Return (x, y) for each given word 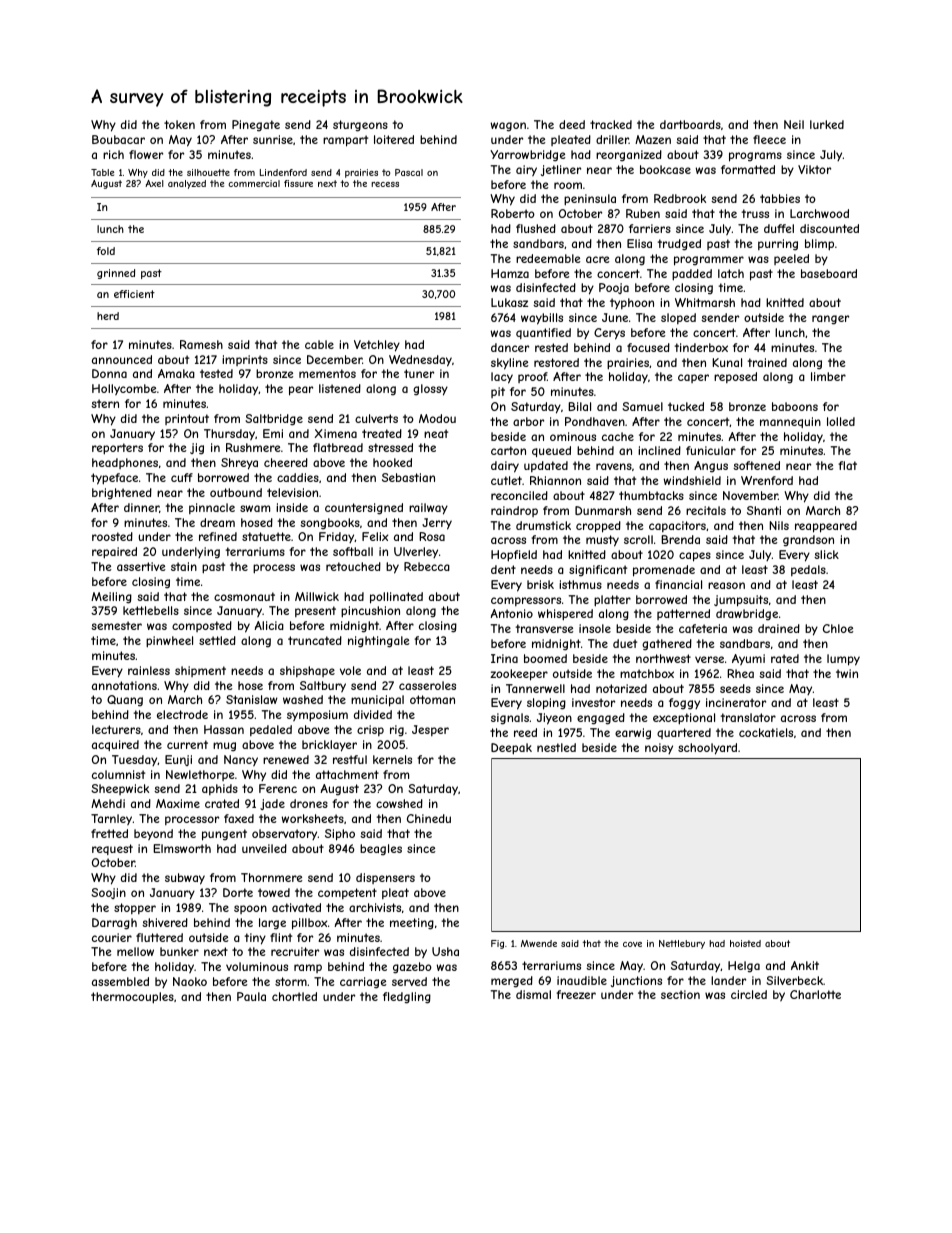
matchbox (647, 673)
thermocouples (132, 998)
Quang (125, 701)
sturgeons (360, 126)
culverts (376, 418)
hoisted (745, 943)
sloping (546, 704)
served (409, 981)
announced (122, 359)
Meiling (111, 598)
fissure (298, 183)
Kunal (727, 362)
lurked (827, 124)
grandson (808, 541)
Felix (375, 536)
